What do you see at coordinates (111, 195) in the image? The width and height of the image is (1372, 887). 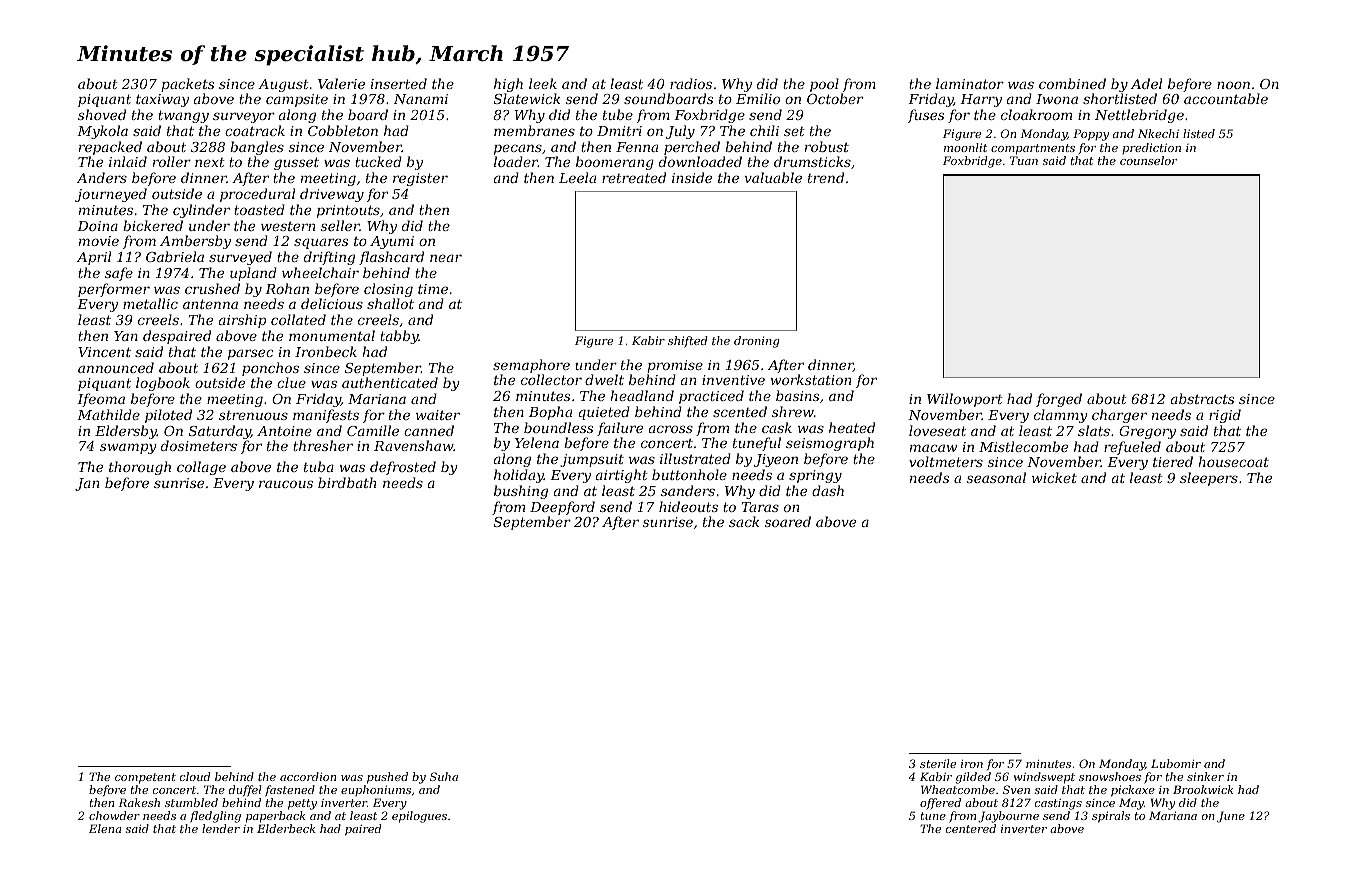 I see `journeyed` at bounding box center [111, 195].
